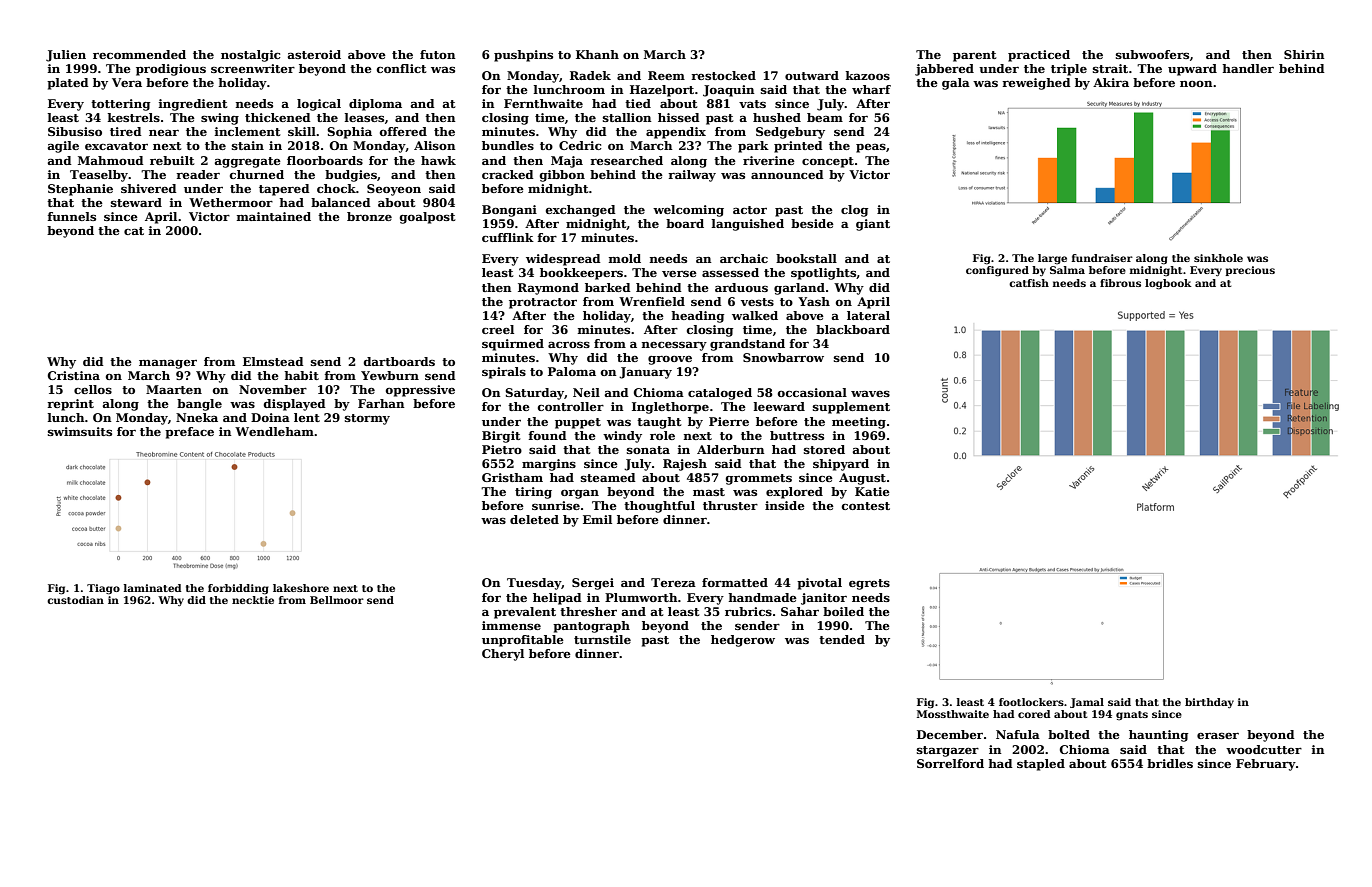 The height and width of the screenshot is (887, 1372). I want to click on noon, so click(1196, 84).
